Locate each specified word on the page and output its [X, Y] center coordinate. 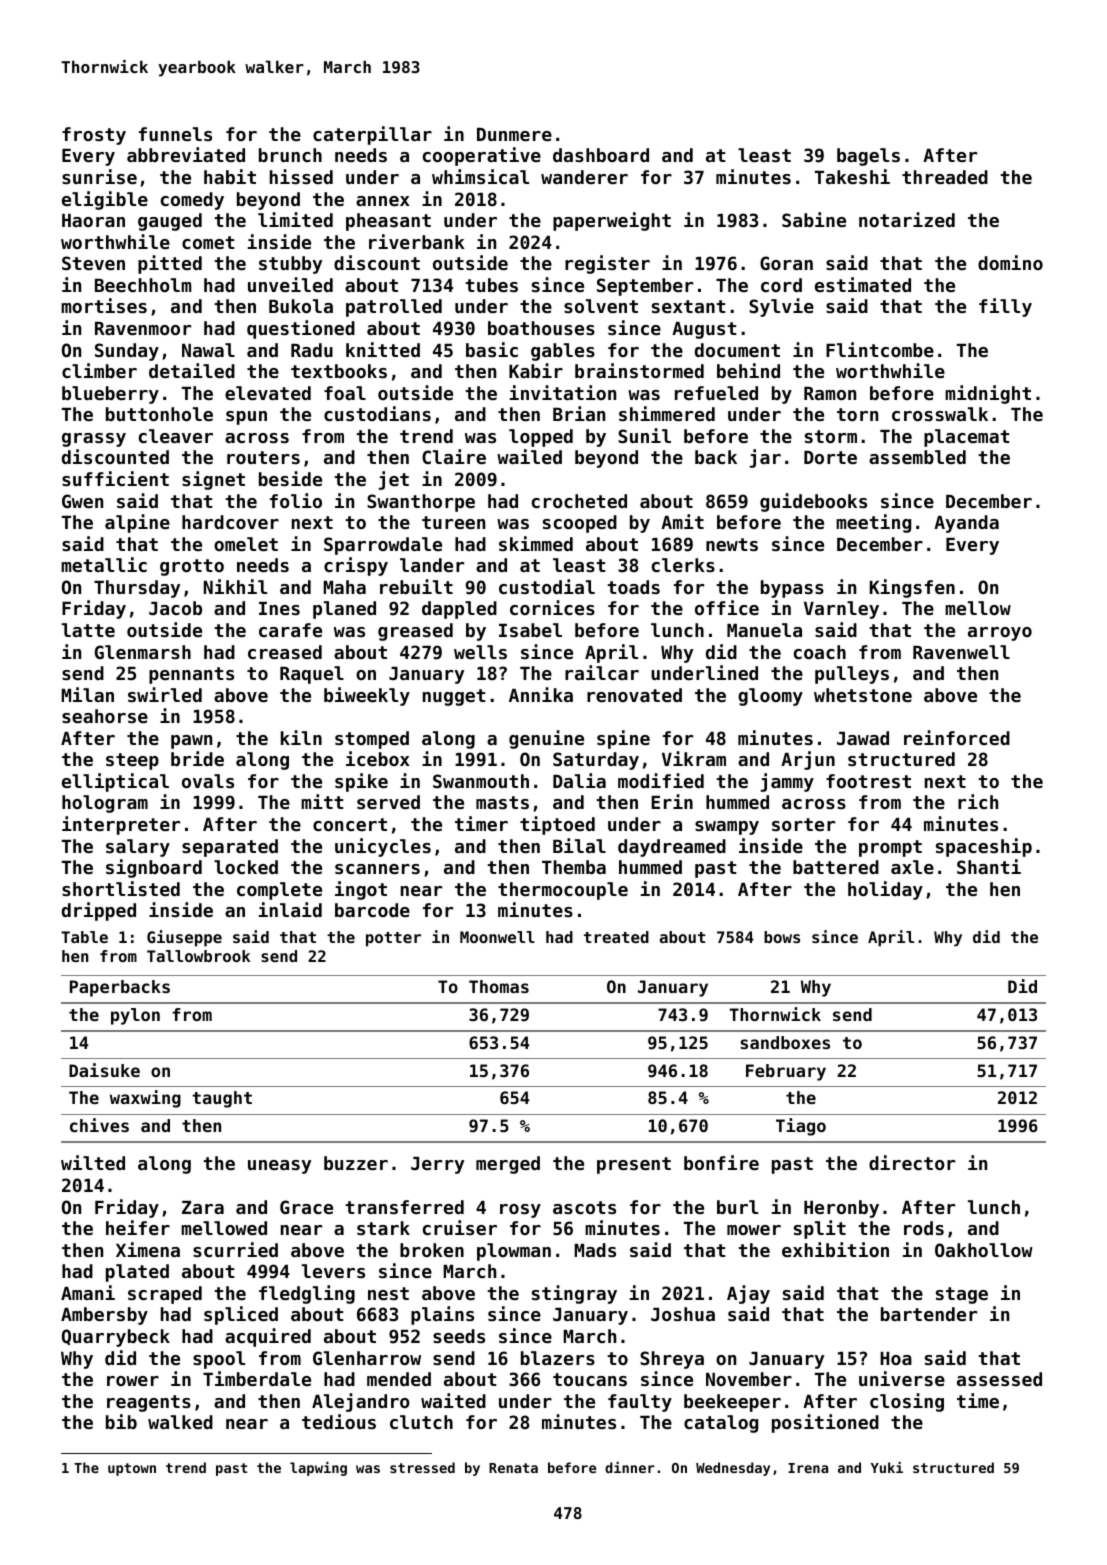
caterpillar [372, 135]
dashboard [601, 155]
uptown [132, 1469]
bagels [868, 157]
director [912, 1162]
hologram [105, 804]
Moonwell [497, 937]
